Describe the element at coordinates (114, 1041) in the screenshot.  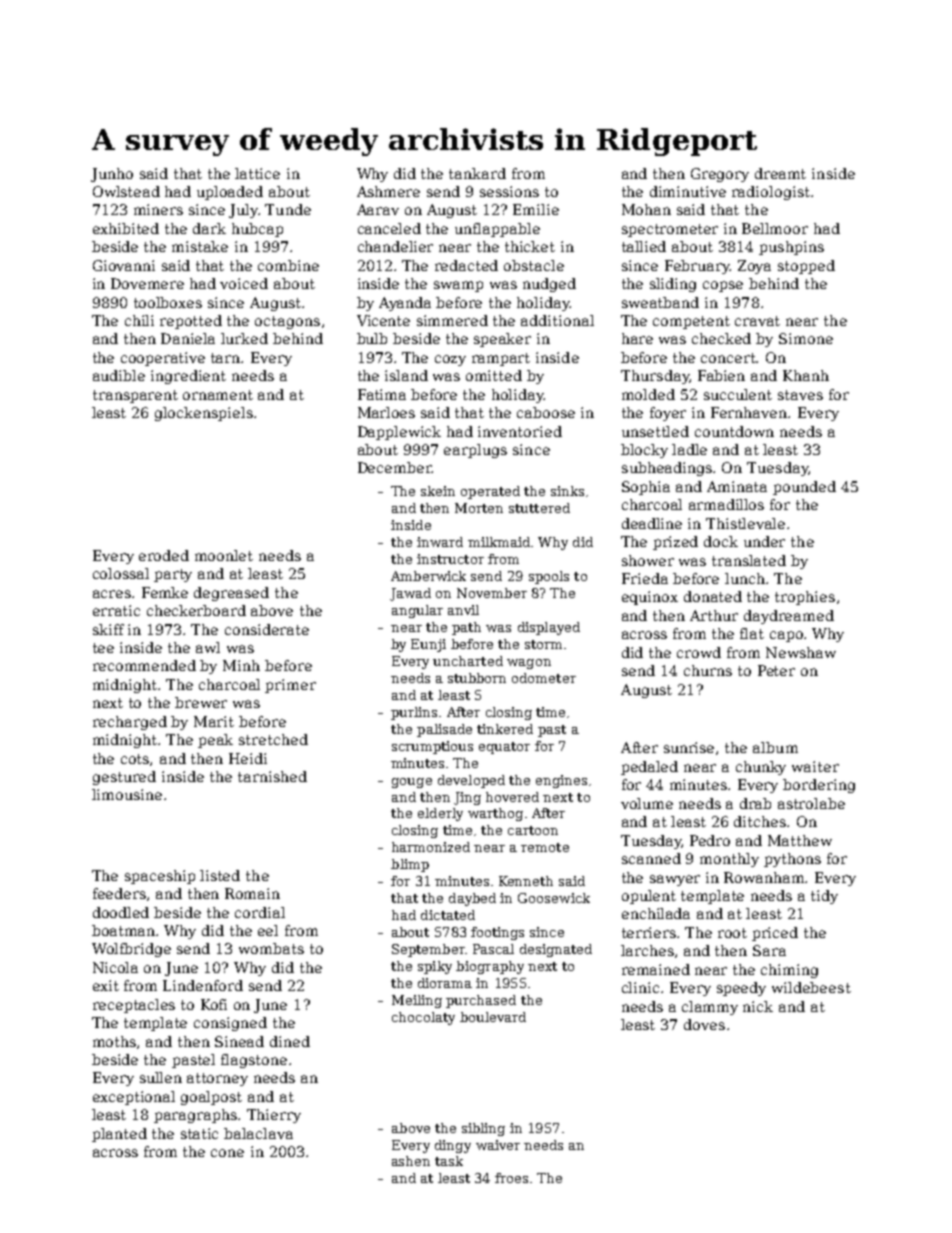
I see `moths` at that location.
